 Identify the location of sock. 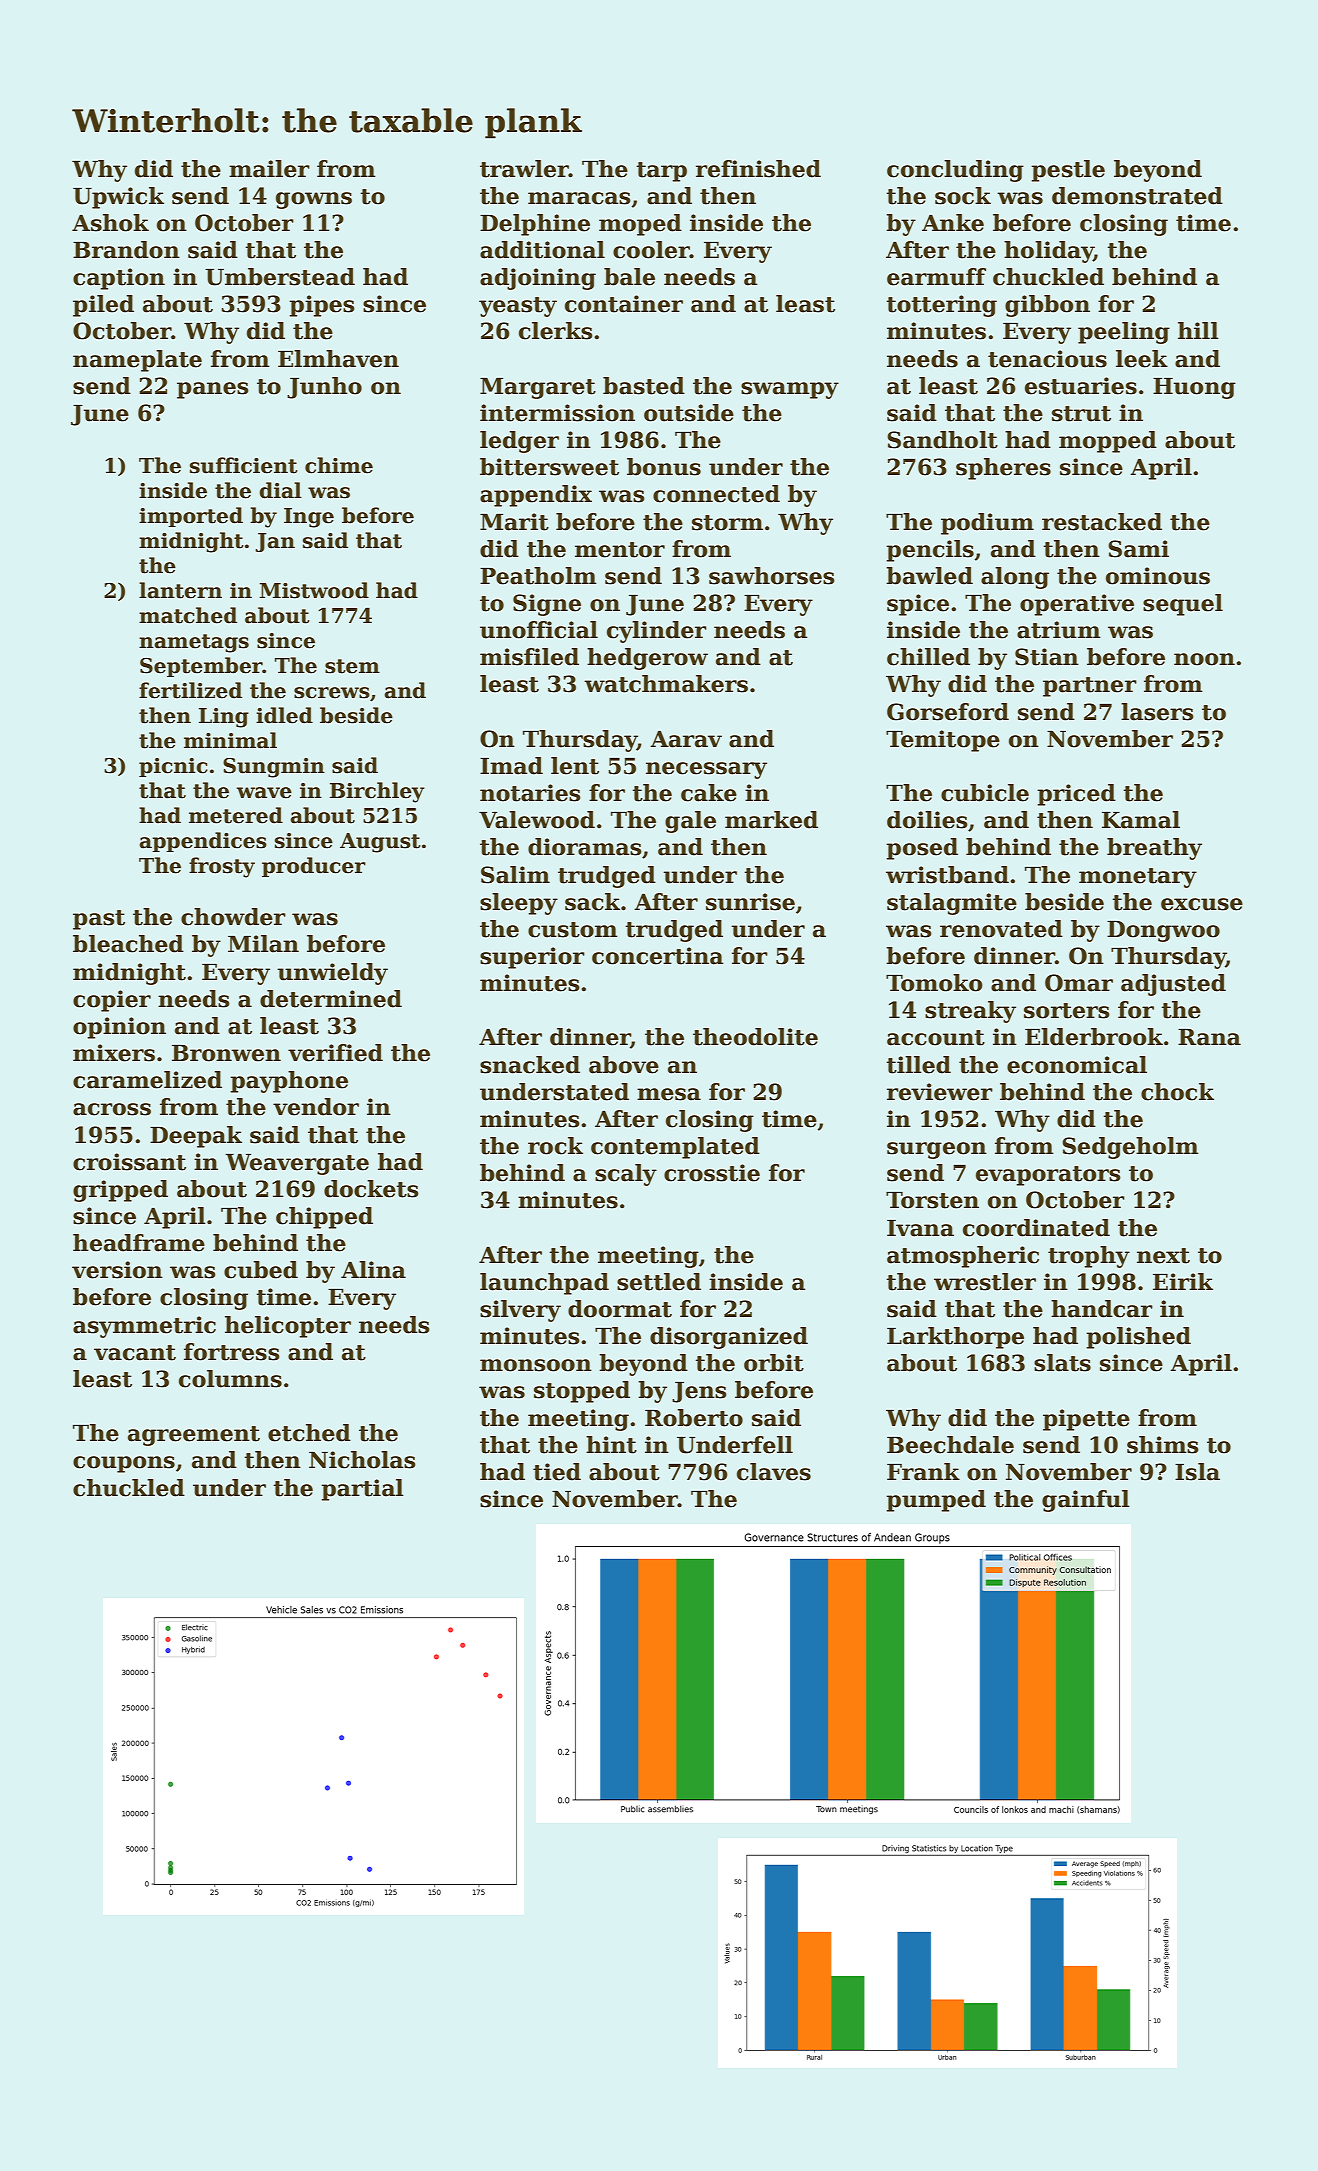
(963, 196).
